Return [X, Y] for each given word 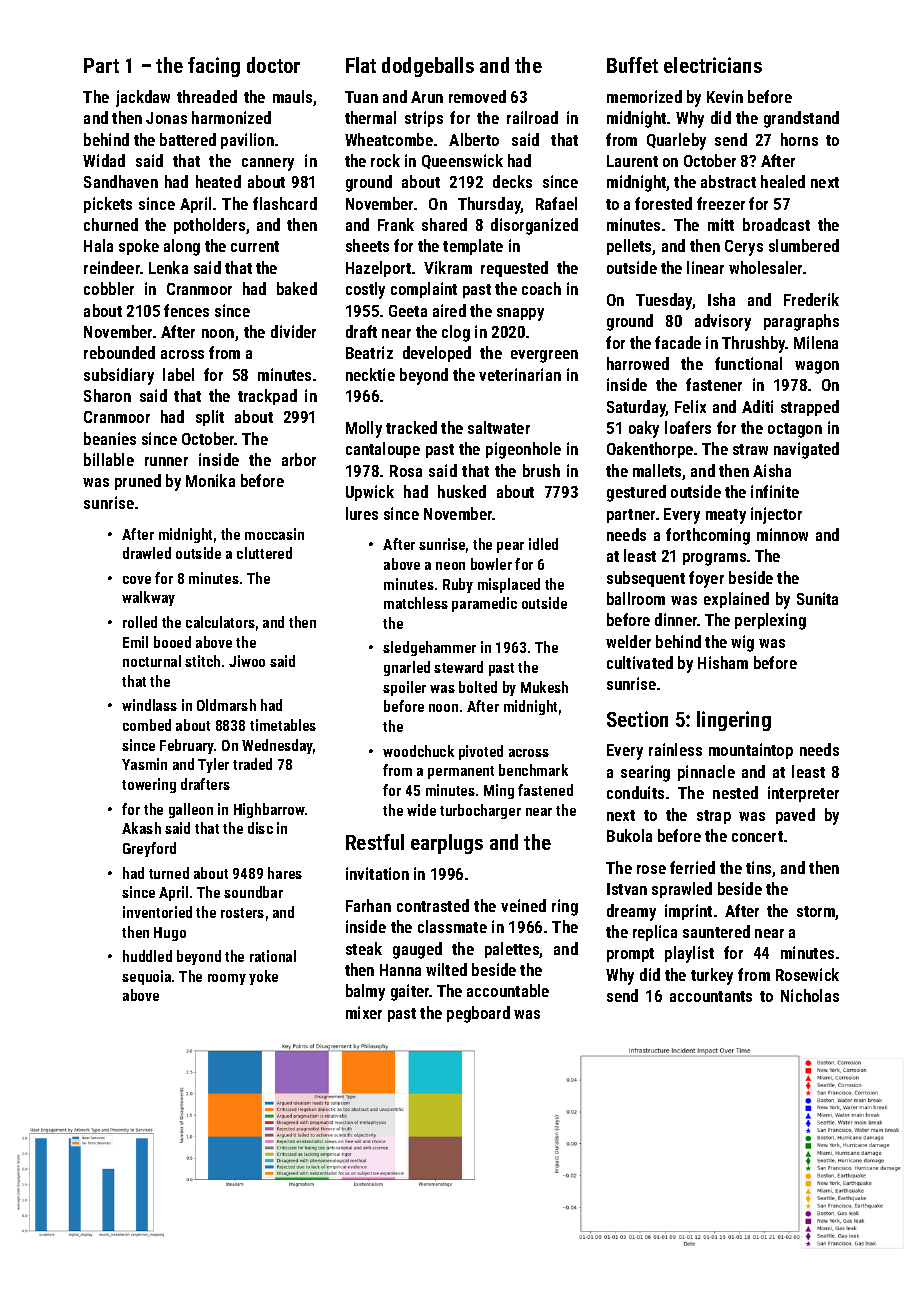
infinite [775, 491]
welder [628, 641]
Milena [816, 342]
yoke [263, 977]
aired [449, 310]
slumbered [804, 245]
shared [444, 224]
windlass [149, 705]
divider [293, 331]
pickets [108, 205]
